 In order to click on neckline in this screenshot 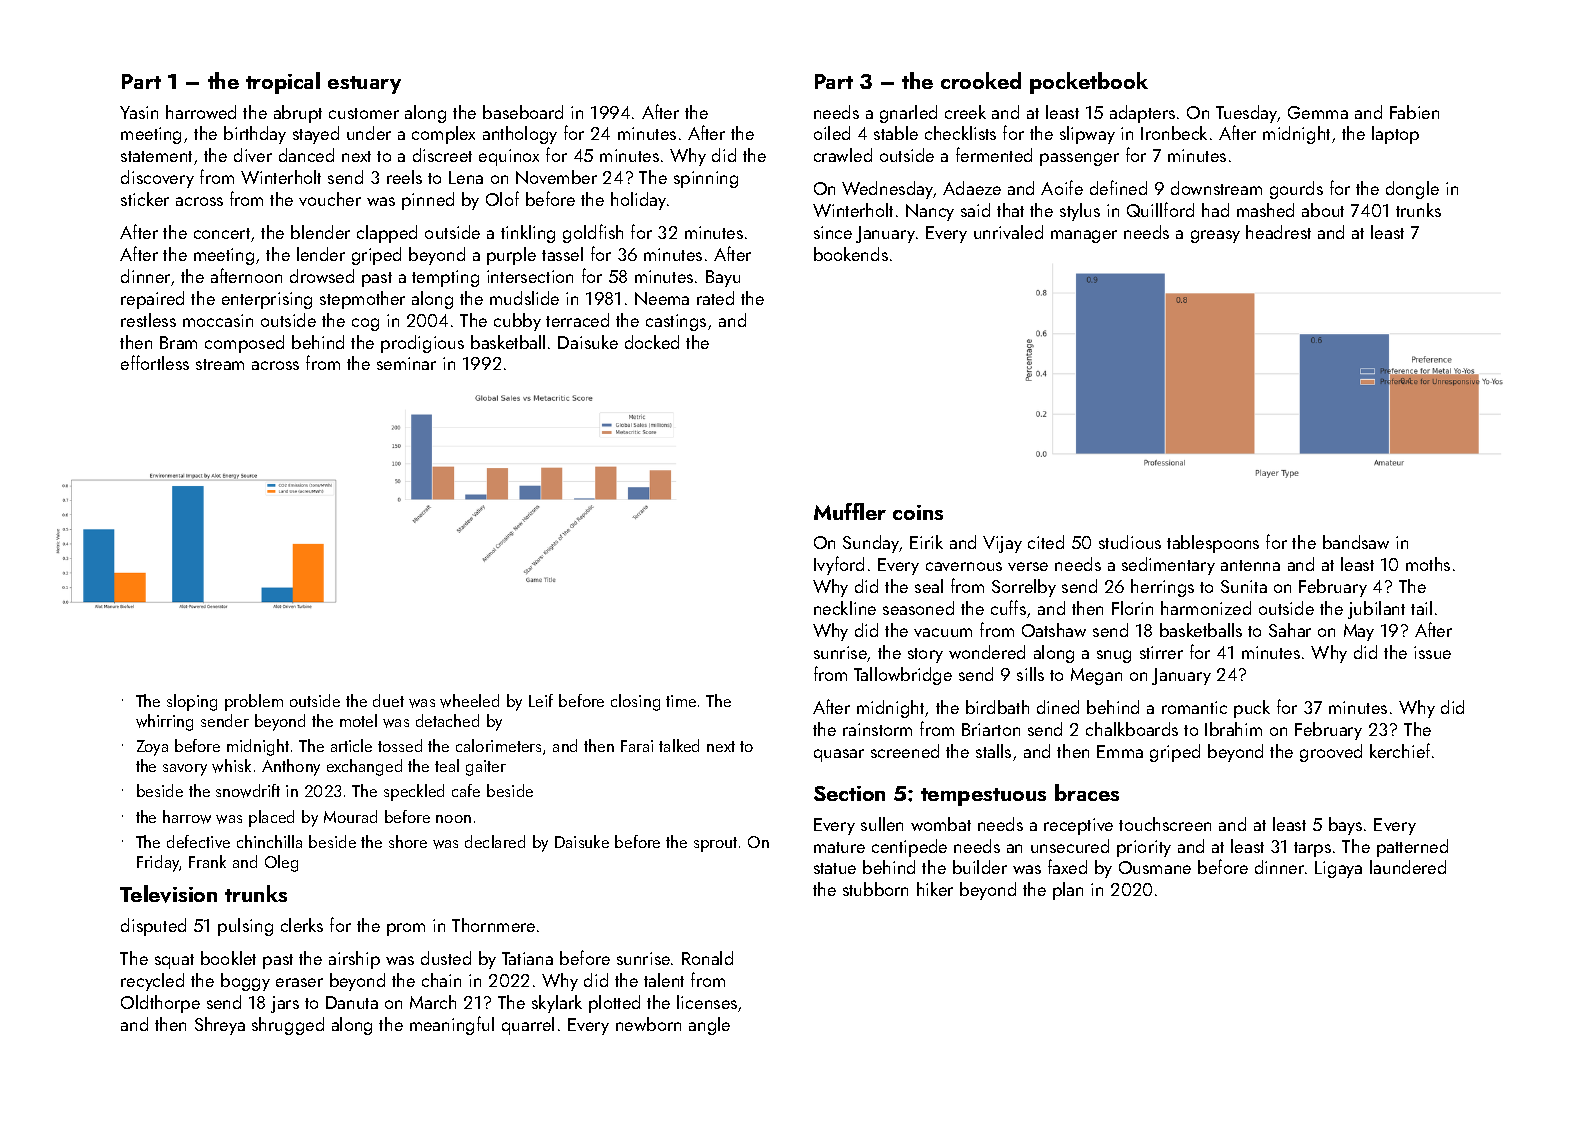, I will do `click(845, 608)`.
